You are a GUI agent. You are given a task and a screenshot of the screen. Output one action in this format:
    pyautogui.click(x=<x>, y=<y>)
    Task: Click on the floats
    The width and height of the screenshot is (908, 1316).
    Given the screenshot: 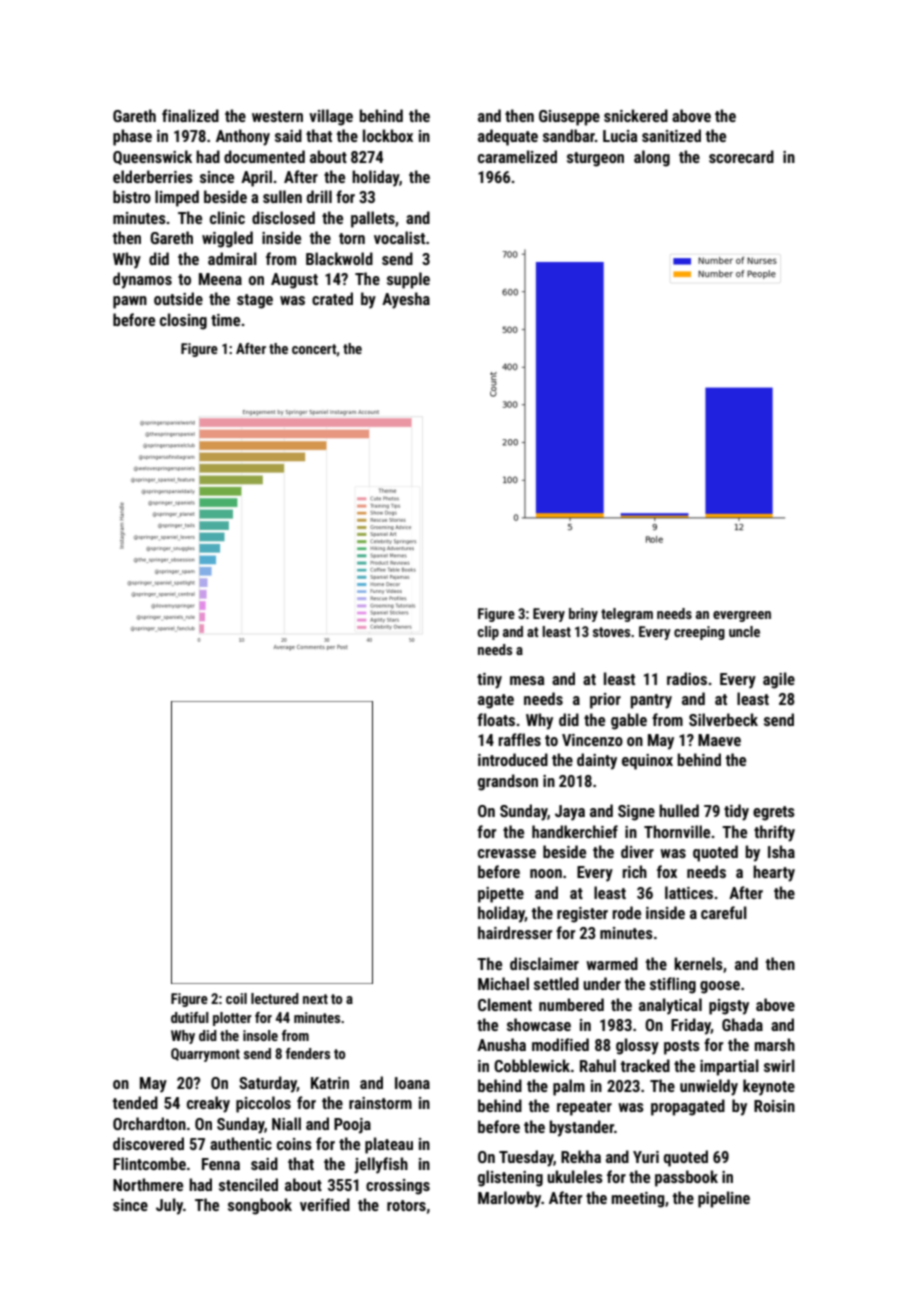 What is the action you would take?
    pyautogui.click(x=496, y=719)
